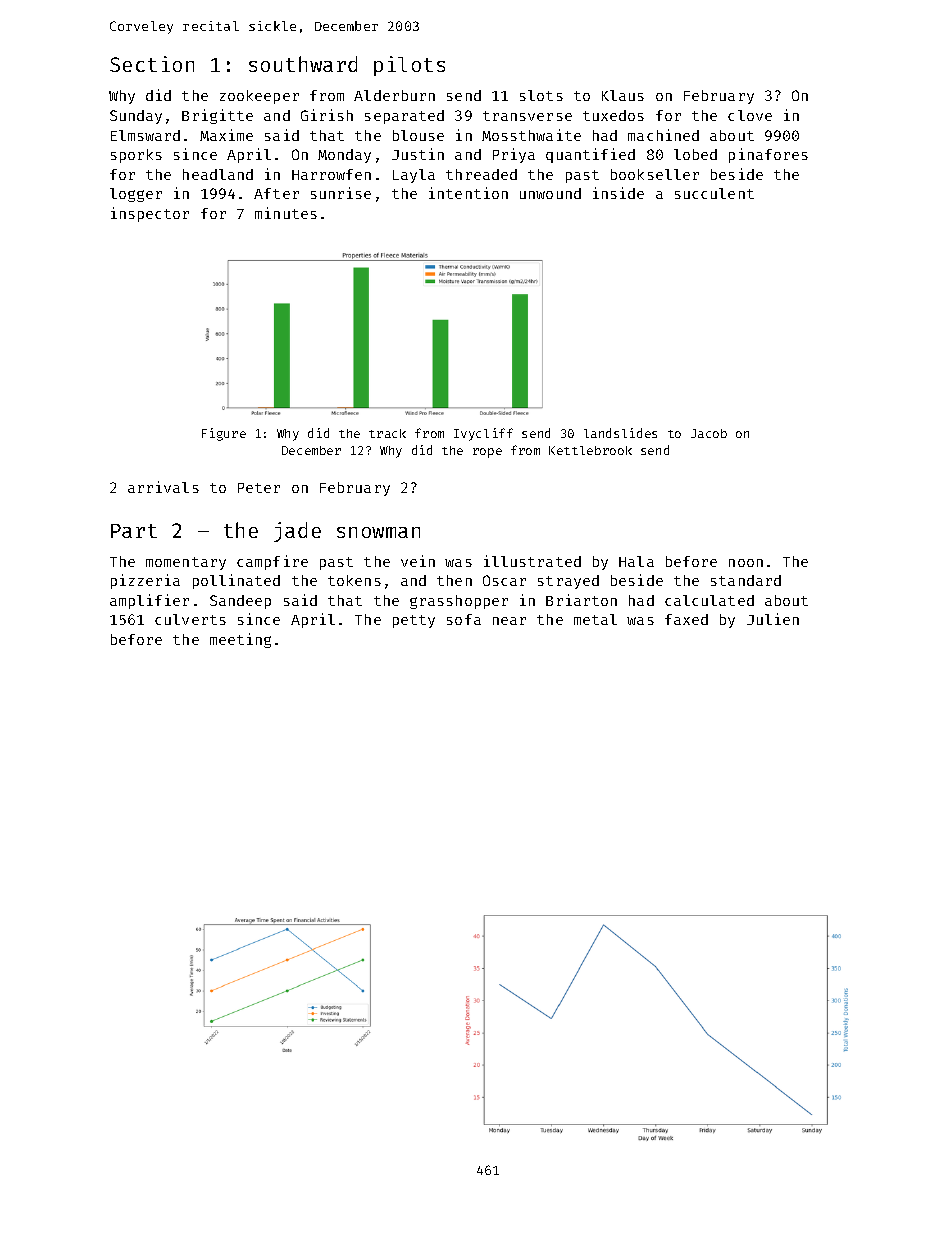 The height and width of the screenshot is (1233, 952). What do you see at coordinates (224, 434) in the screenshot?
I see `Figure` at bounding box center [224, 434].
